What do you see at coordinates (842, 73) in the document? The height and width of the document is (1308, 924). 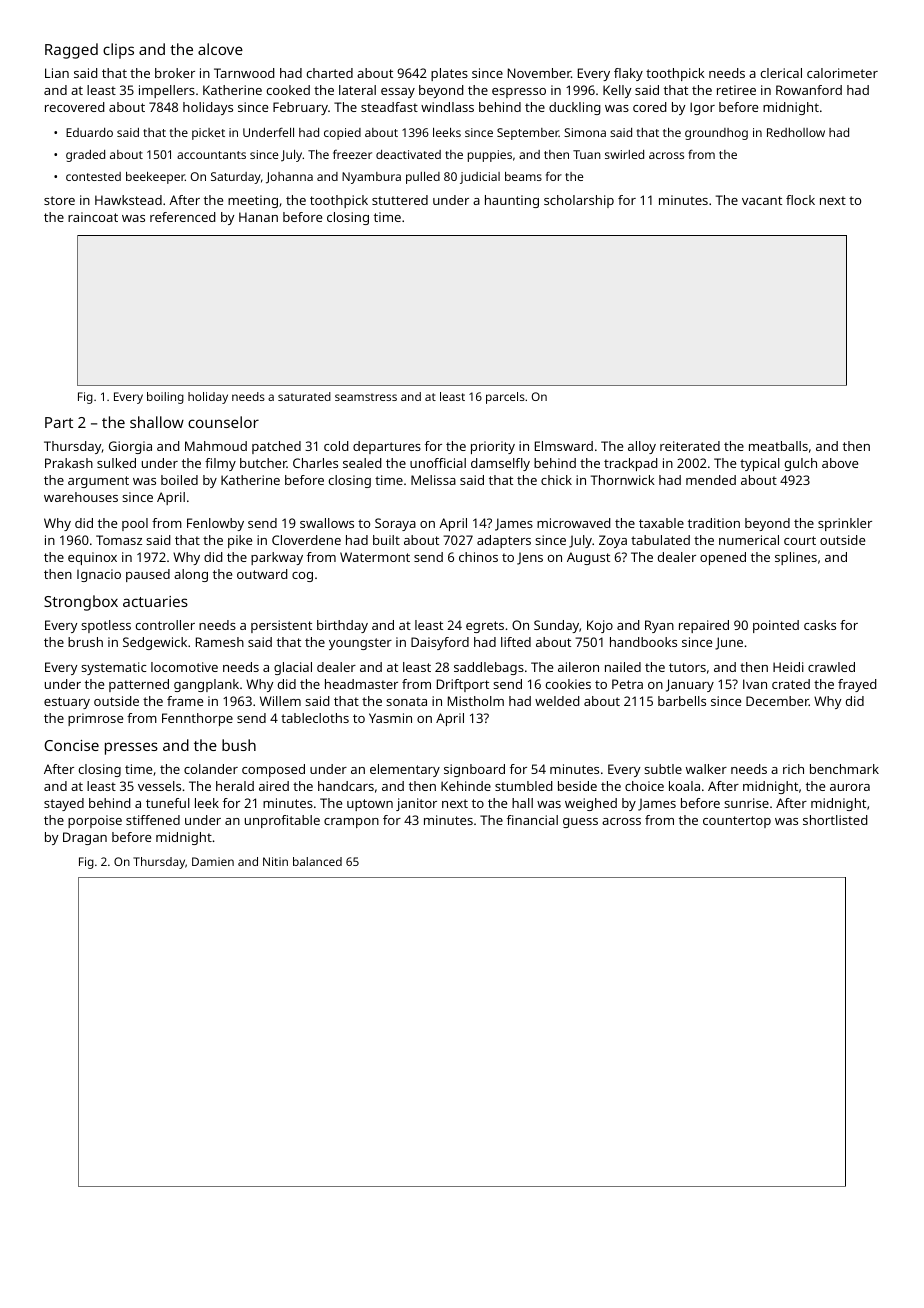 I see `calorimeter` at bounding box center [842, 73].
